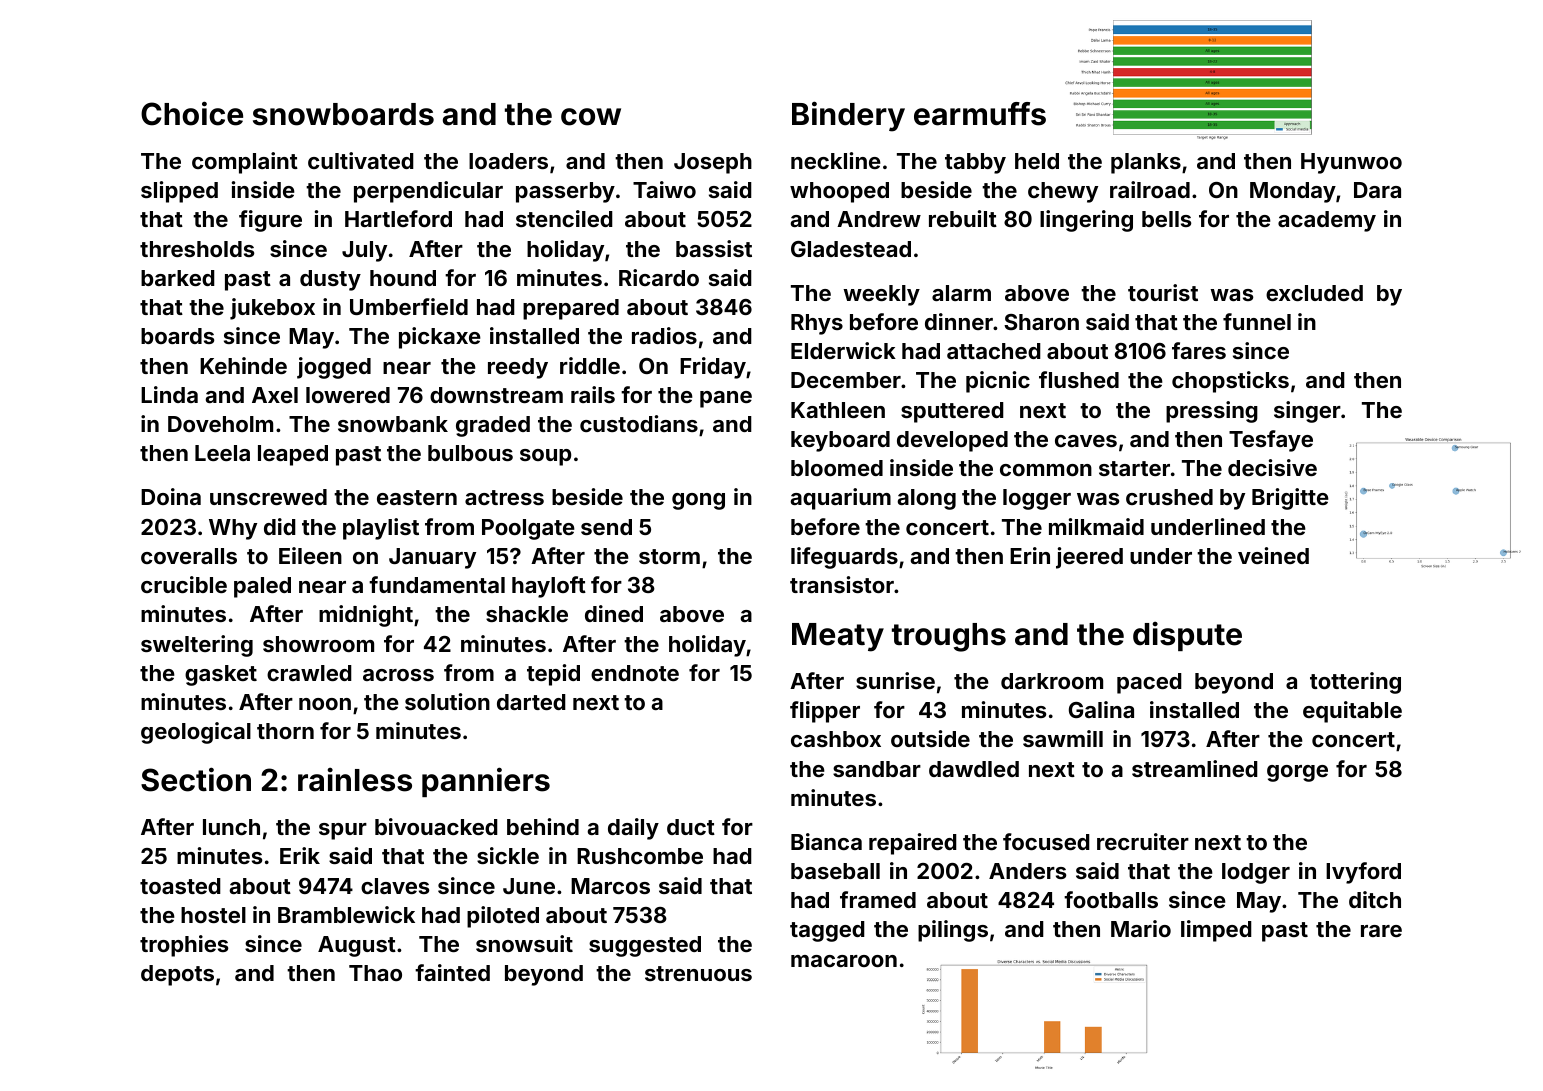  I want to click on fainted, so click(452, 972).
